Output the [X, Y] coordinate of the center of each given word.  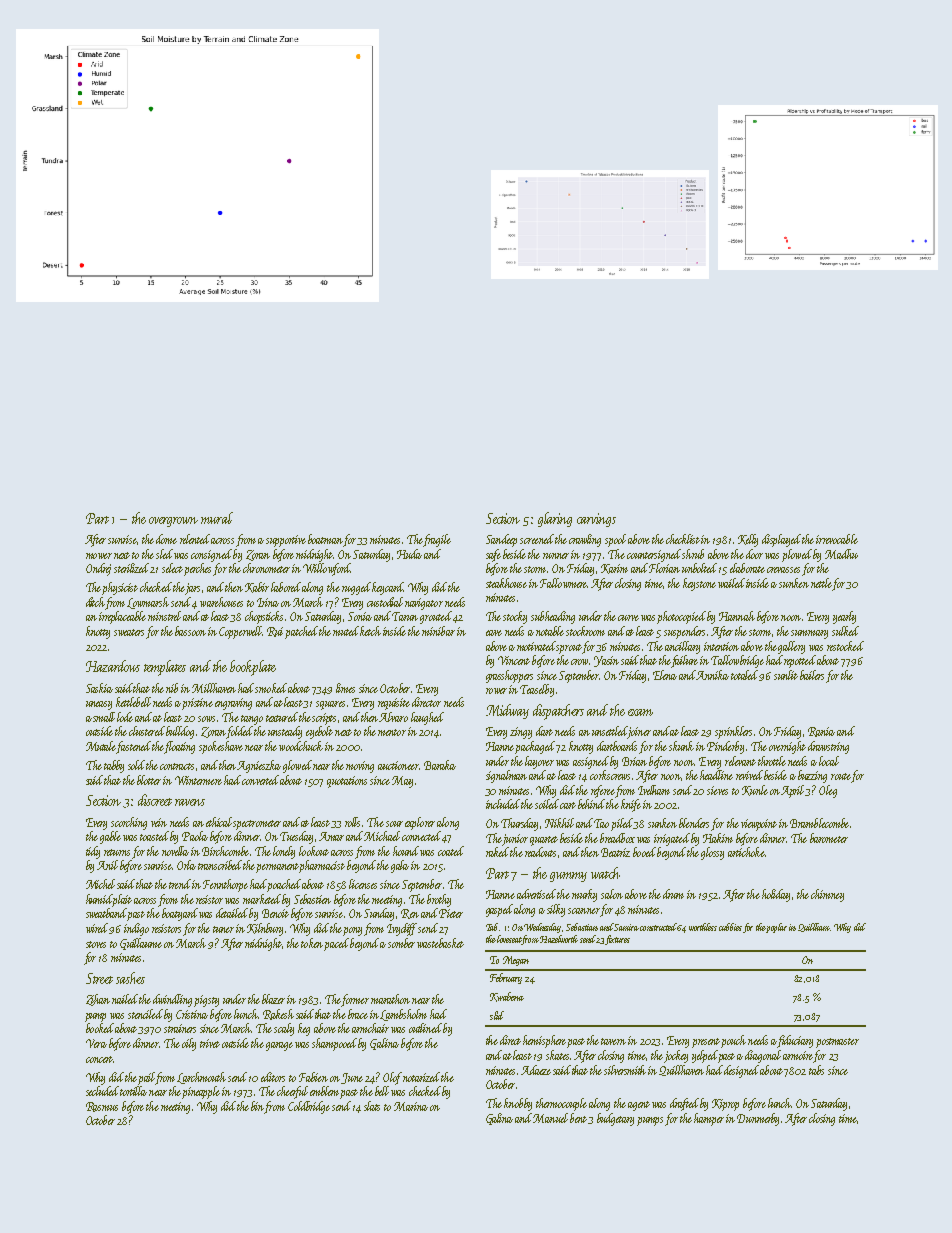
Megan [516, 961]
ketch [370, 631]
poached [284, 885]
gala [400, 866]
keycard [388, 588]
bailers [812, 675]
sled [164, 554]
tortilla [133, 1091]
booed [644, 852]
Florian [664, 568]
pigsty [206, 1001]
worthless [703, 927]
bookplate [253, 668]
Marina [411, 1106]
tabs [816, 1070]
